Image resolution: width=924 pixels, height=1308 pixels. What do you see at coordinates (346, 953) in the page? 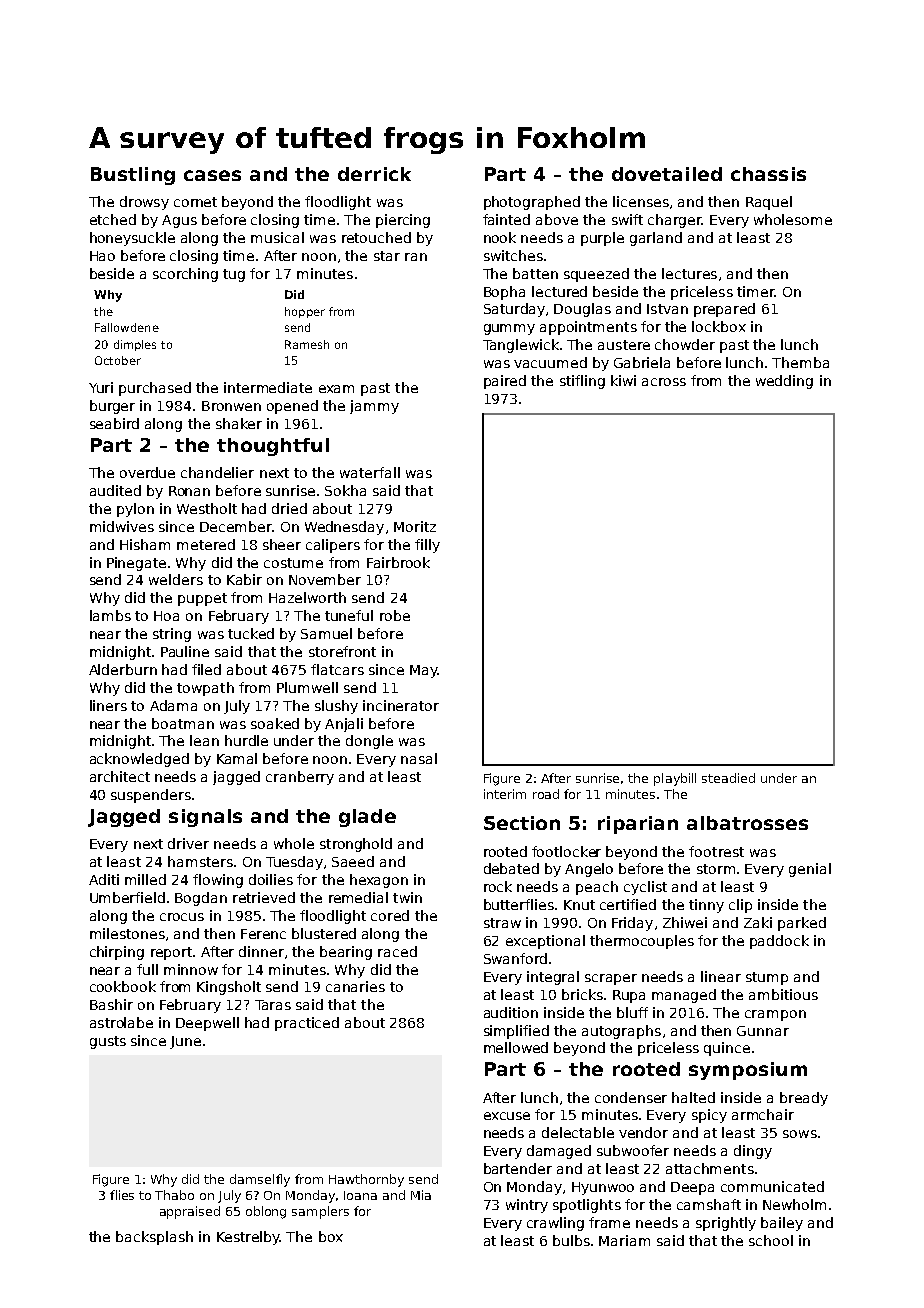
I see `bearing` at bounding box center [346, 953].
